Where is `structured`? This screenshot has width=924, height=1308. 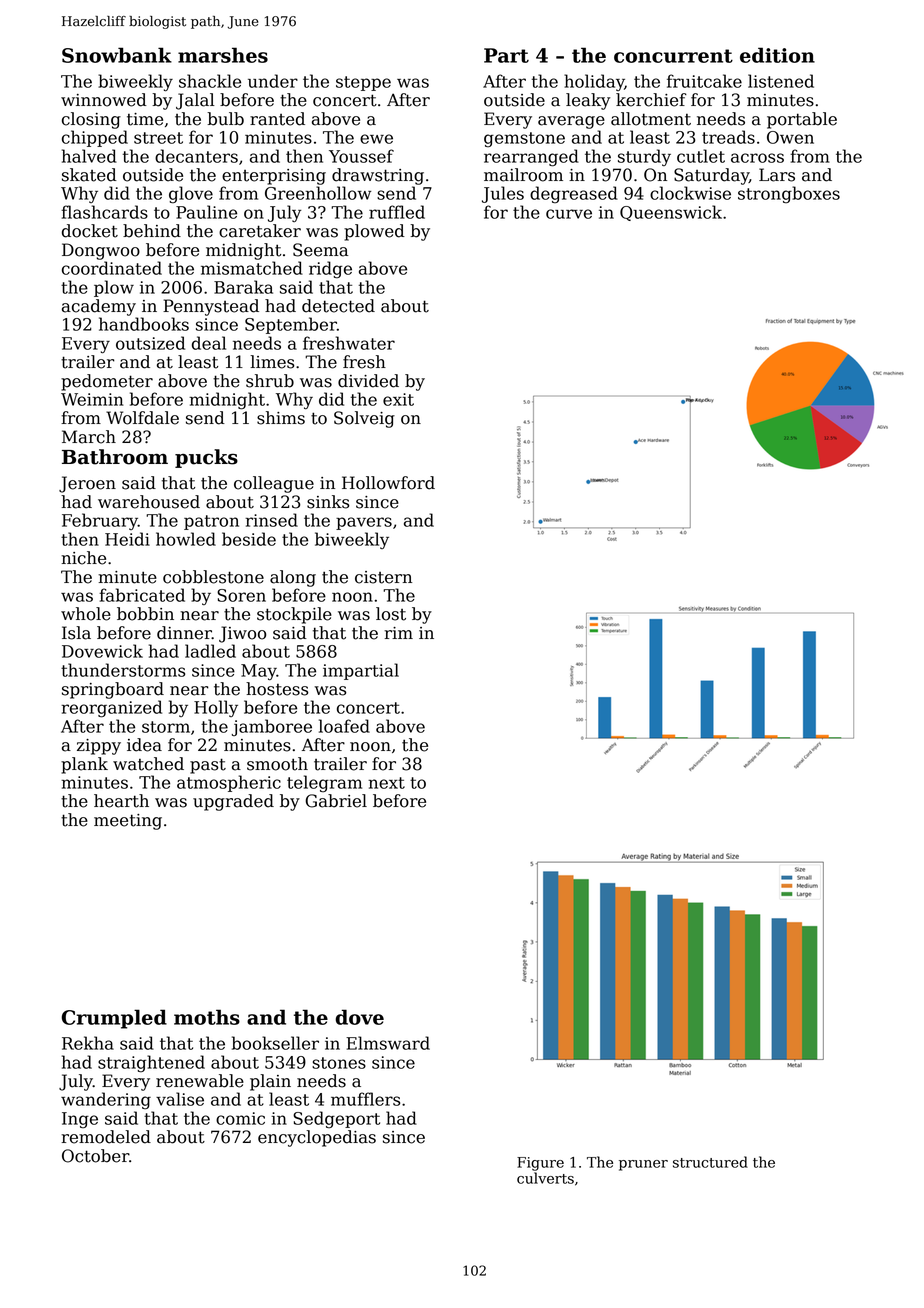
structured is located at coordinates (710, 1162).
